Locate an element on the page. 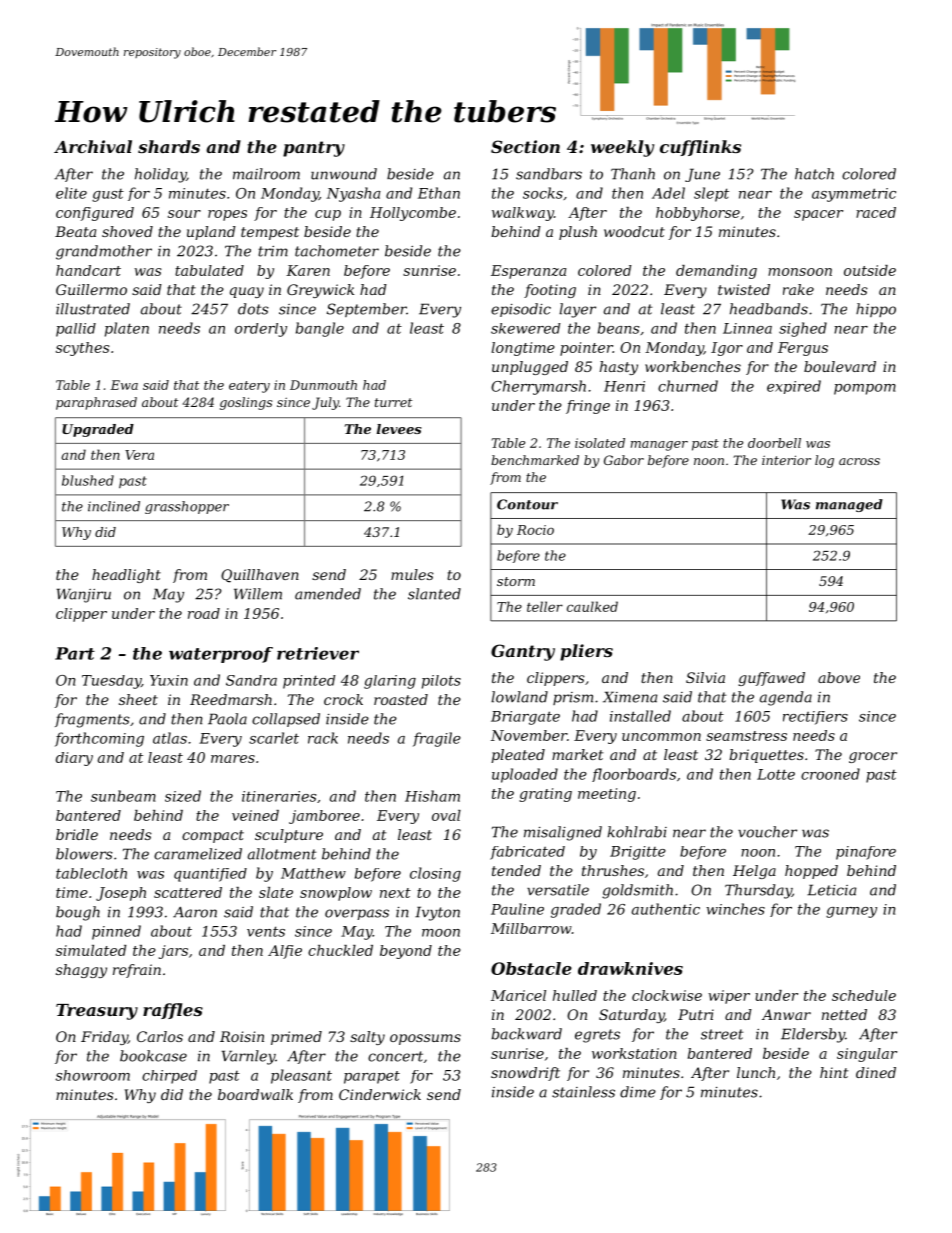 Image resolution: width=952 pixels, height=1233 pixels. Millbarrow is located at coordinates (531, 928).
